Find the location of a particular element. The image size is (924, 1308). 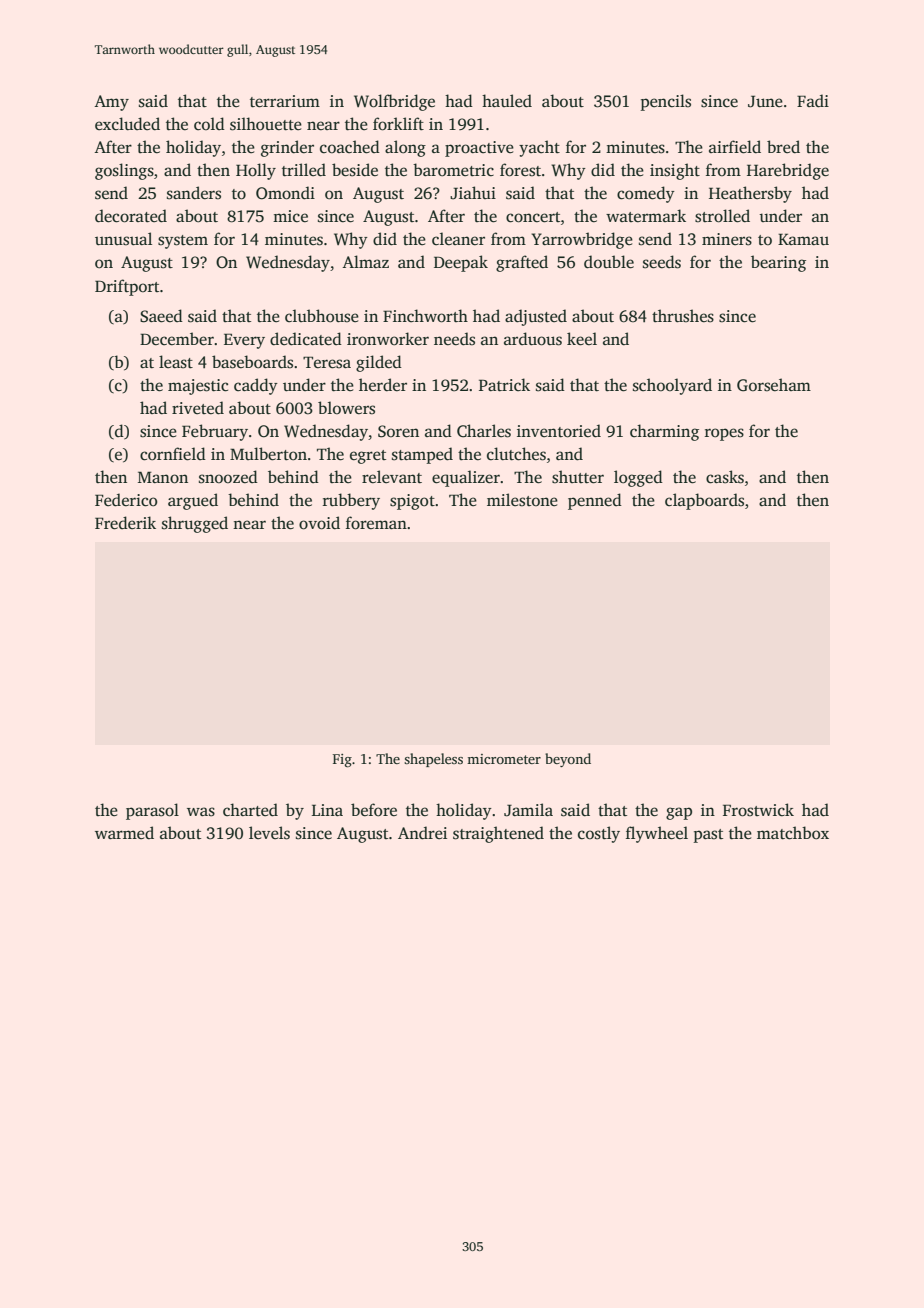

shapeless is located at coordinates (433, 760).
